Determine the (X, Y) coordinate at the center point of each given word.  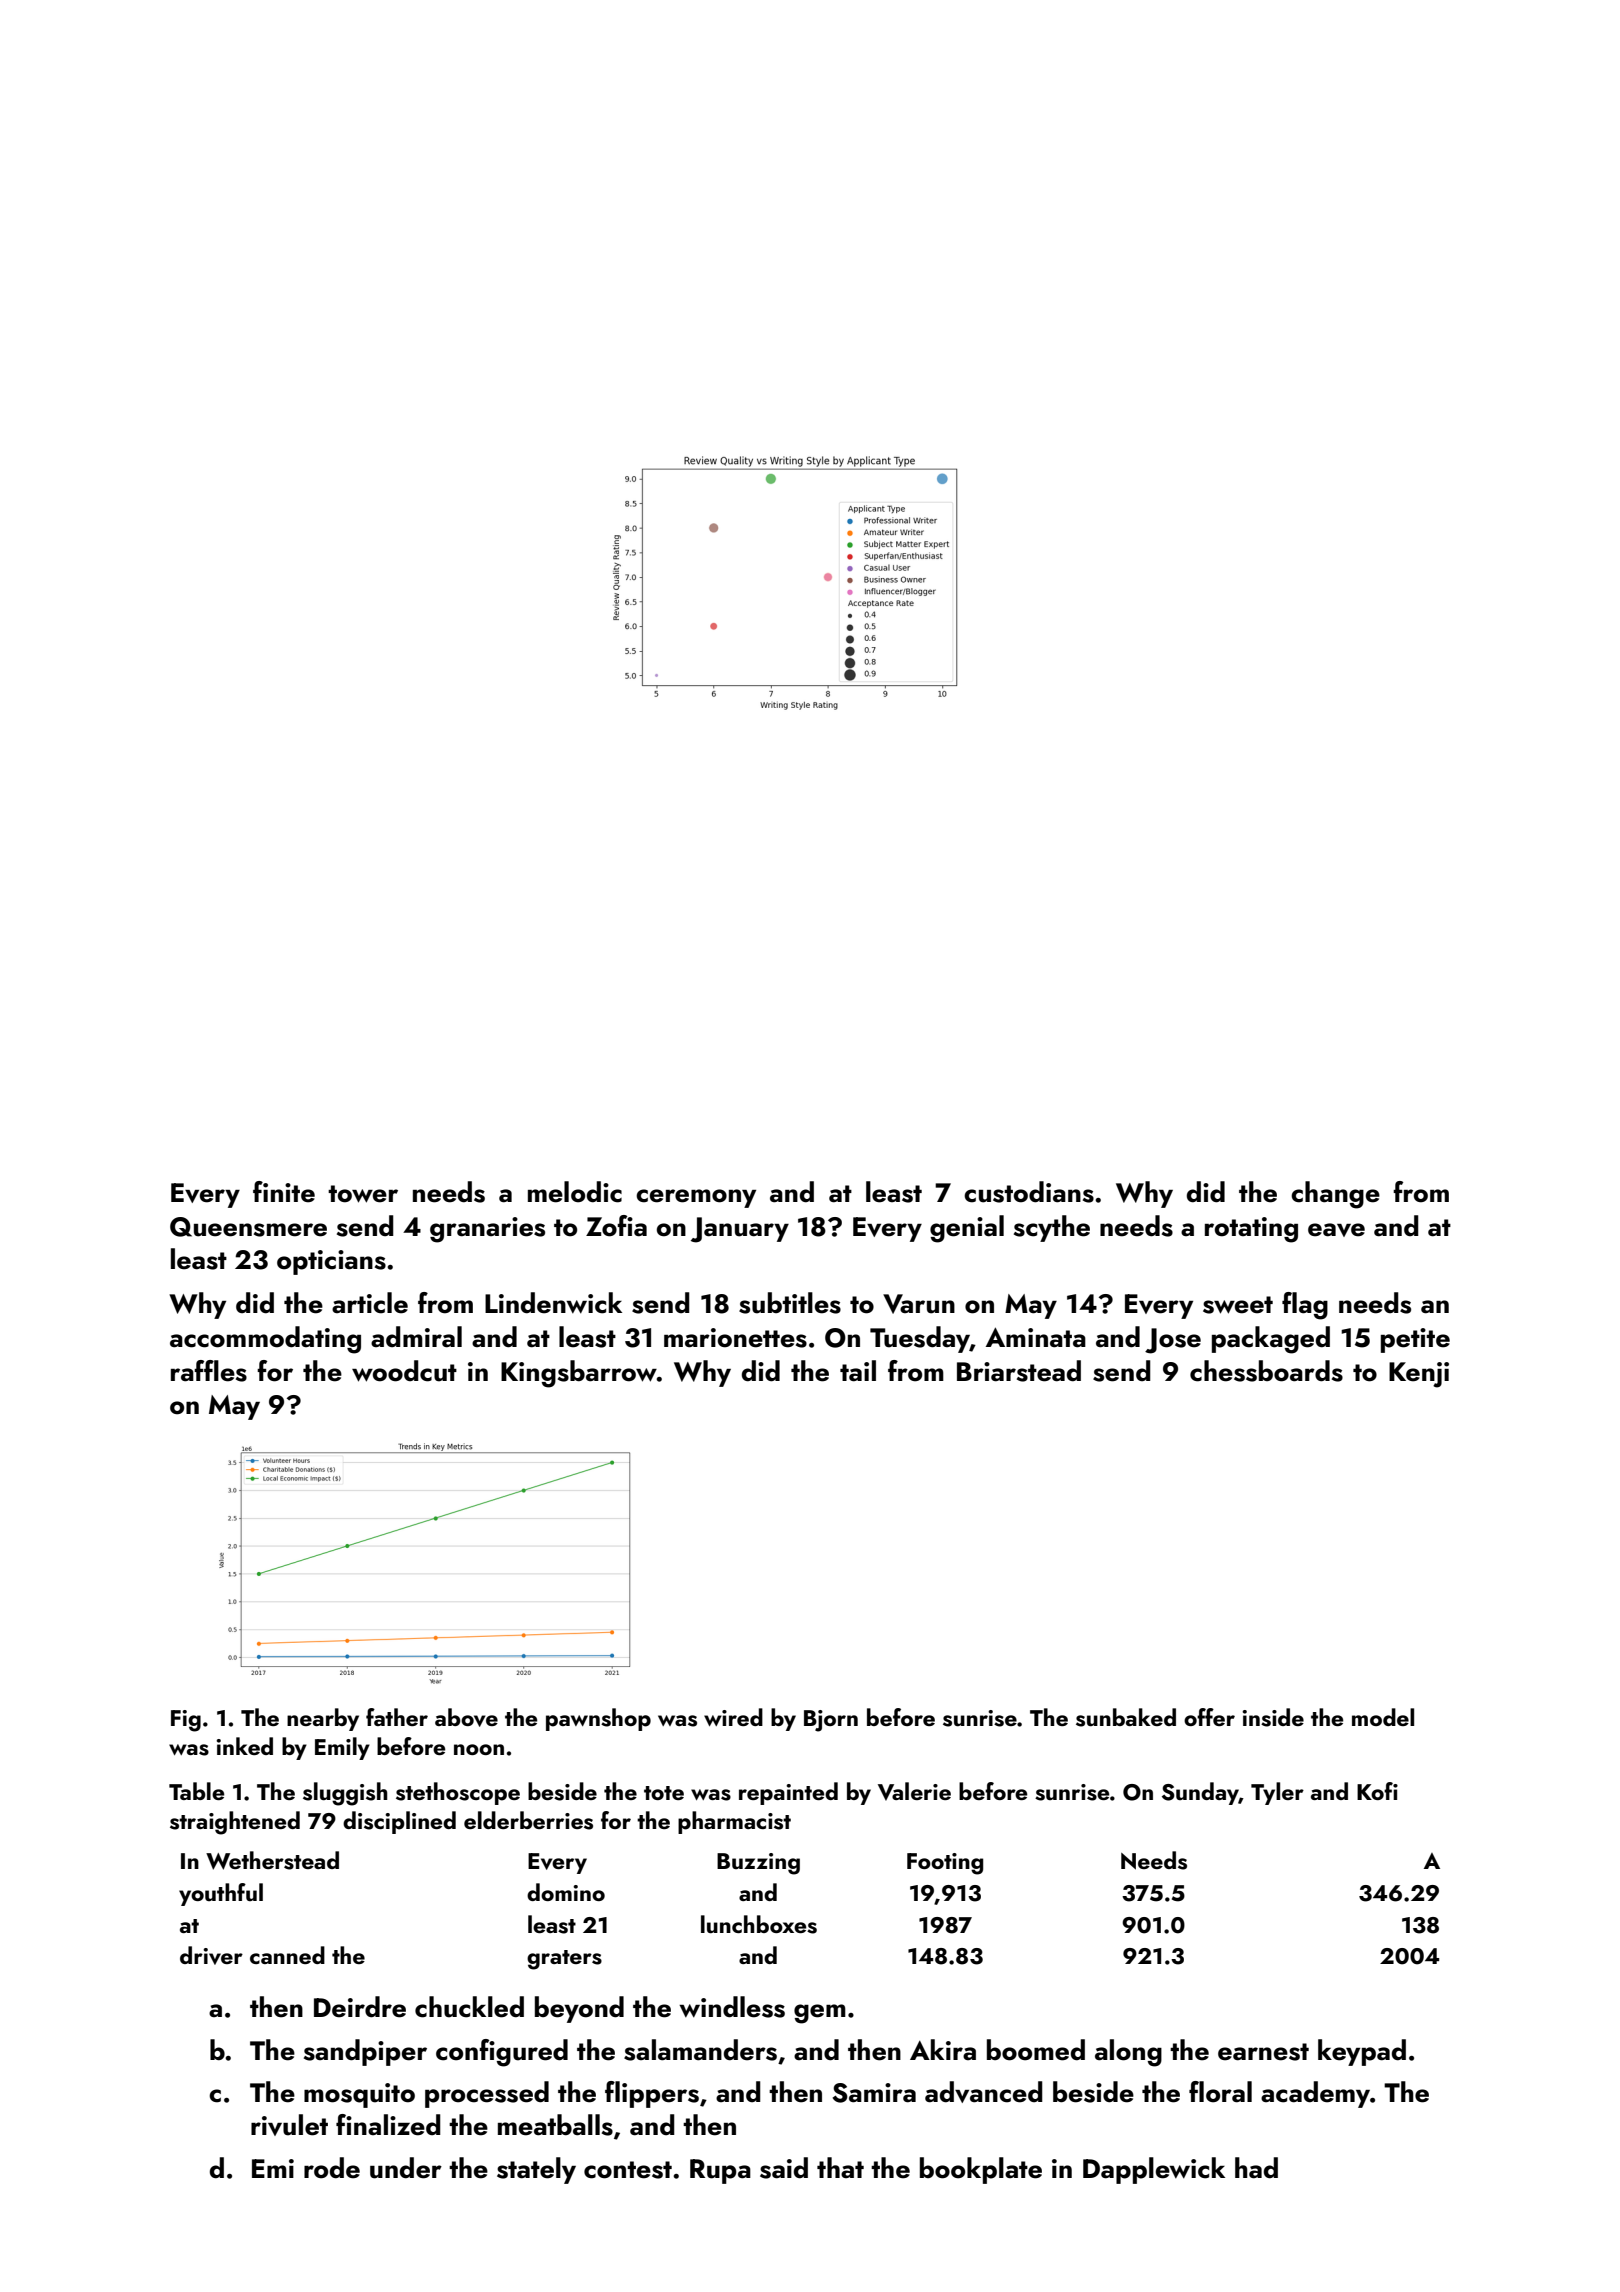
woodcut (404, 1371)
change (1335, 1195)
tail (858, 1371)
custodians (1029, 1192)
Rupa (720, 2171)
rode (332, 2168)
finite (284, 1192)
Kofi (1377, 1791)
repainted (788, 1793)
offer (1209, 1717)
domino (566, 1892)
